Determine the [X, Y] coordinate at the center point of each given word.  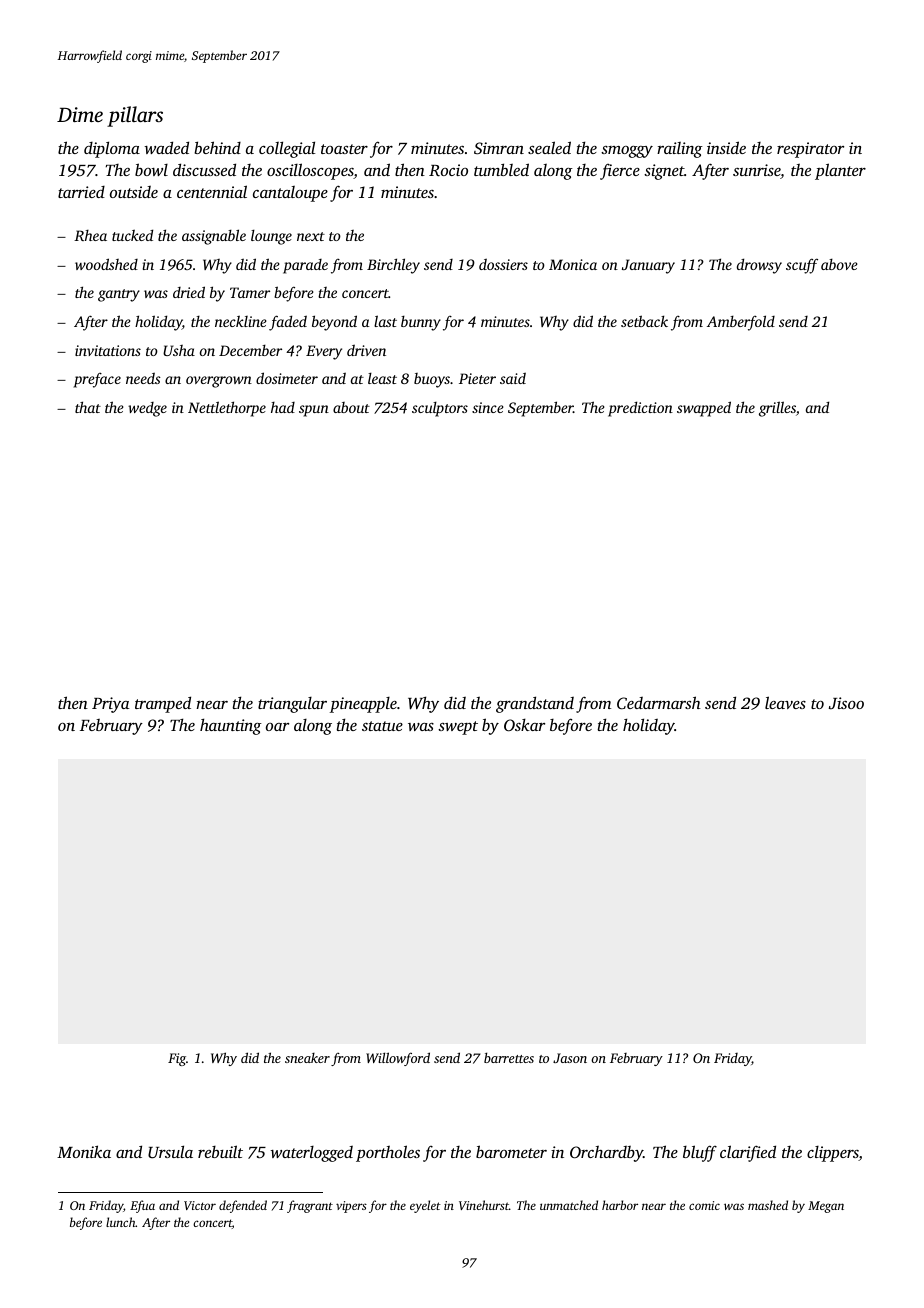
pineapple [363, 705]
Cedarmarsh [659, 703]
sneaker [307, 1058]
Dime [80, 114]
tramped [163, 704]
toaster [344, 149]
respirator [810, 150]
